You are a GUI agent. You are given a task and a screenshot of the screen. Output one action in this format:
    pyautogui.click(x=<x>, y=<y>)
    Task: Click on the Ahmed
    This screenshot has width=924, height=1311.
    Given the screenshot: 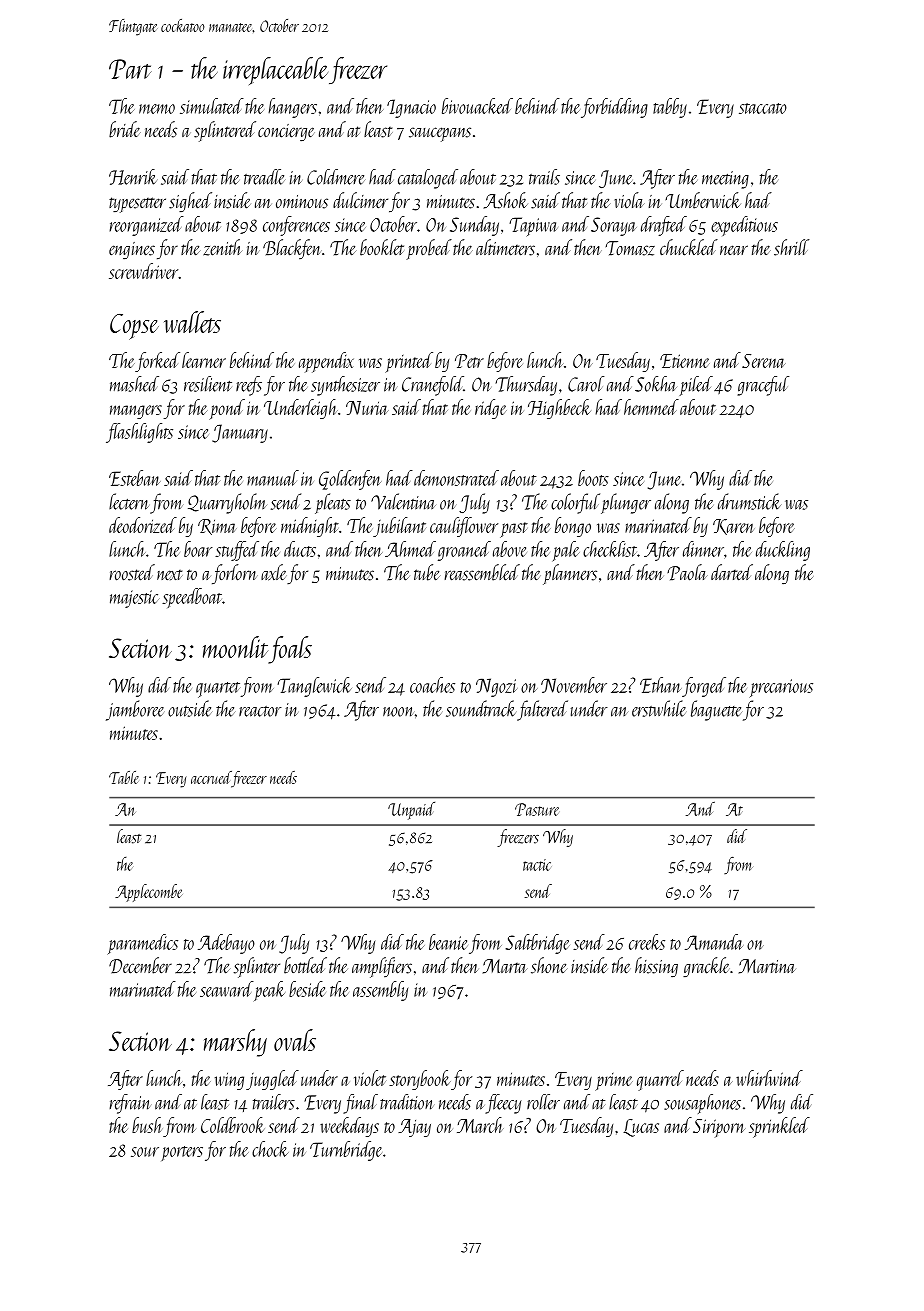 What is the action you would take?
    pyautogui.click(x=410, y=549)
